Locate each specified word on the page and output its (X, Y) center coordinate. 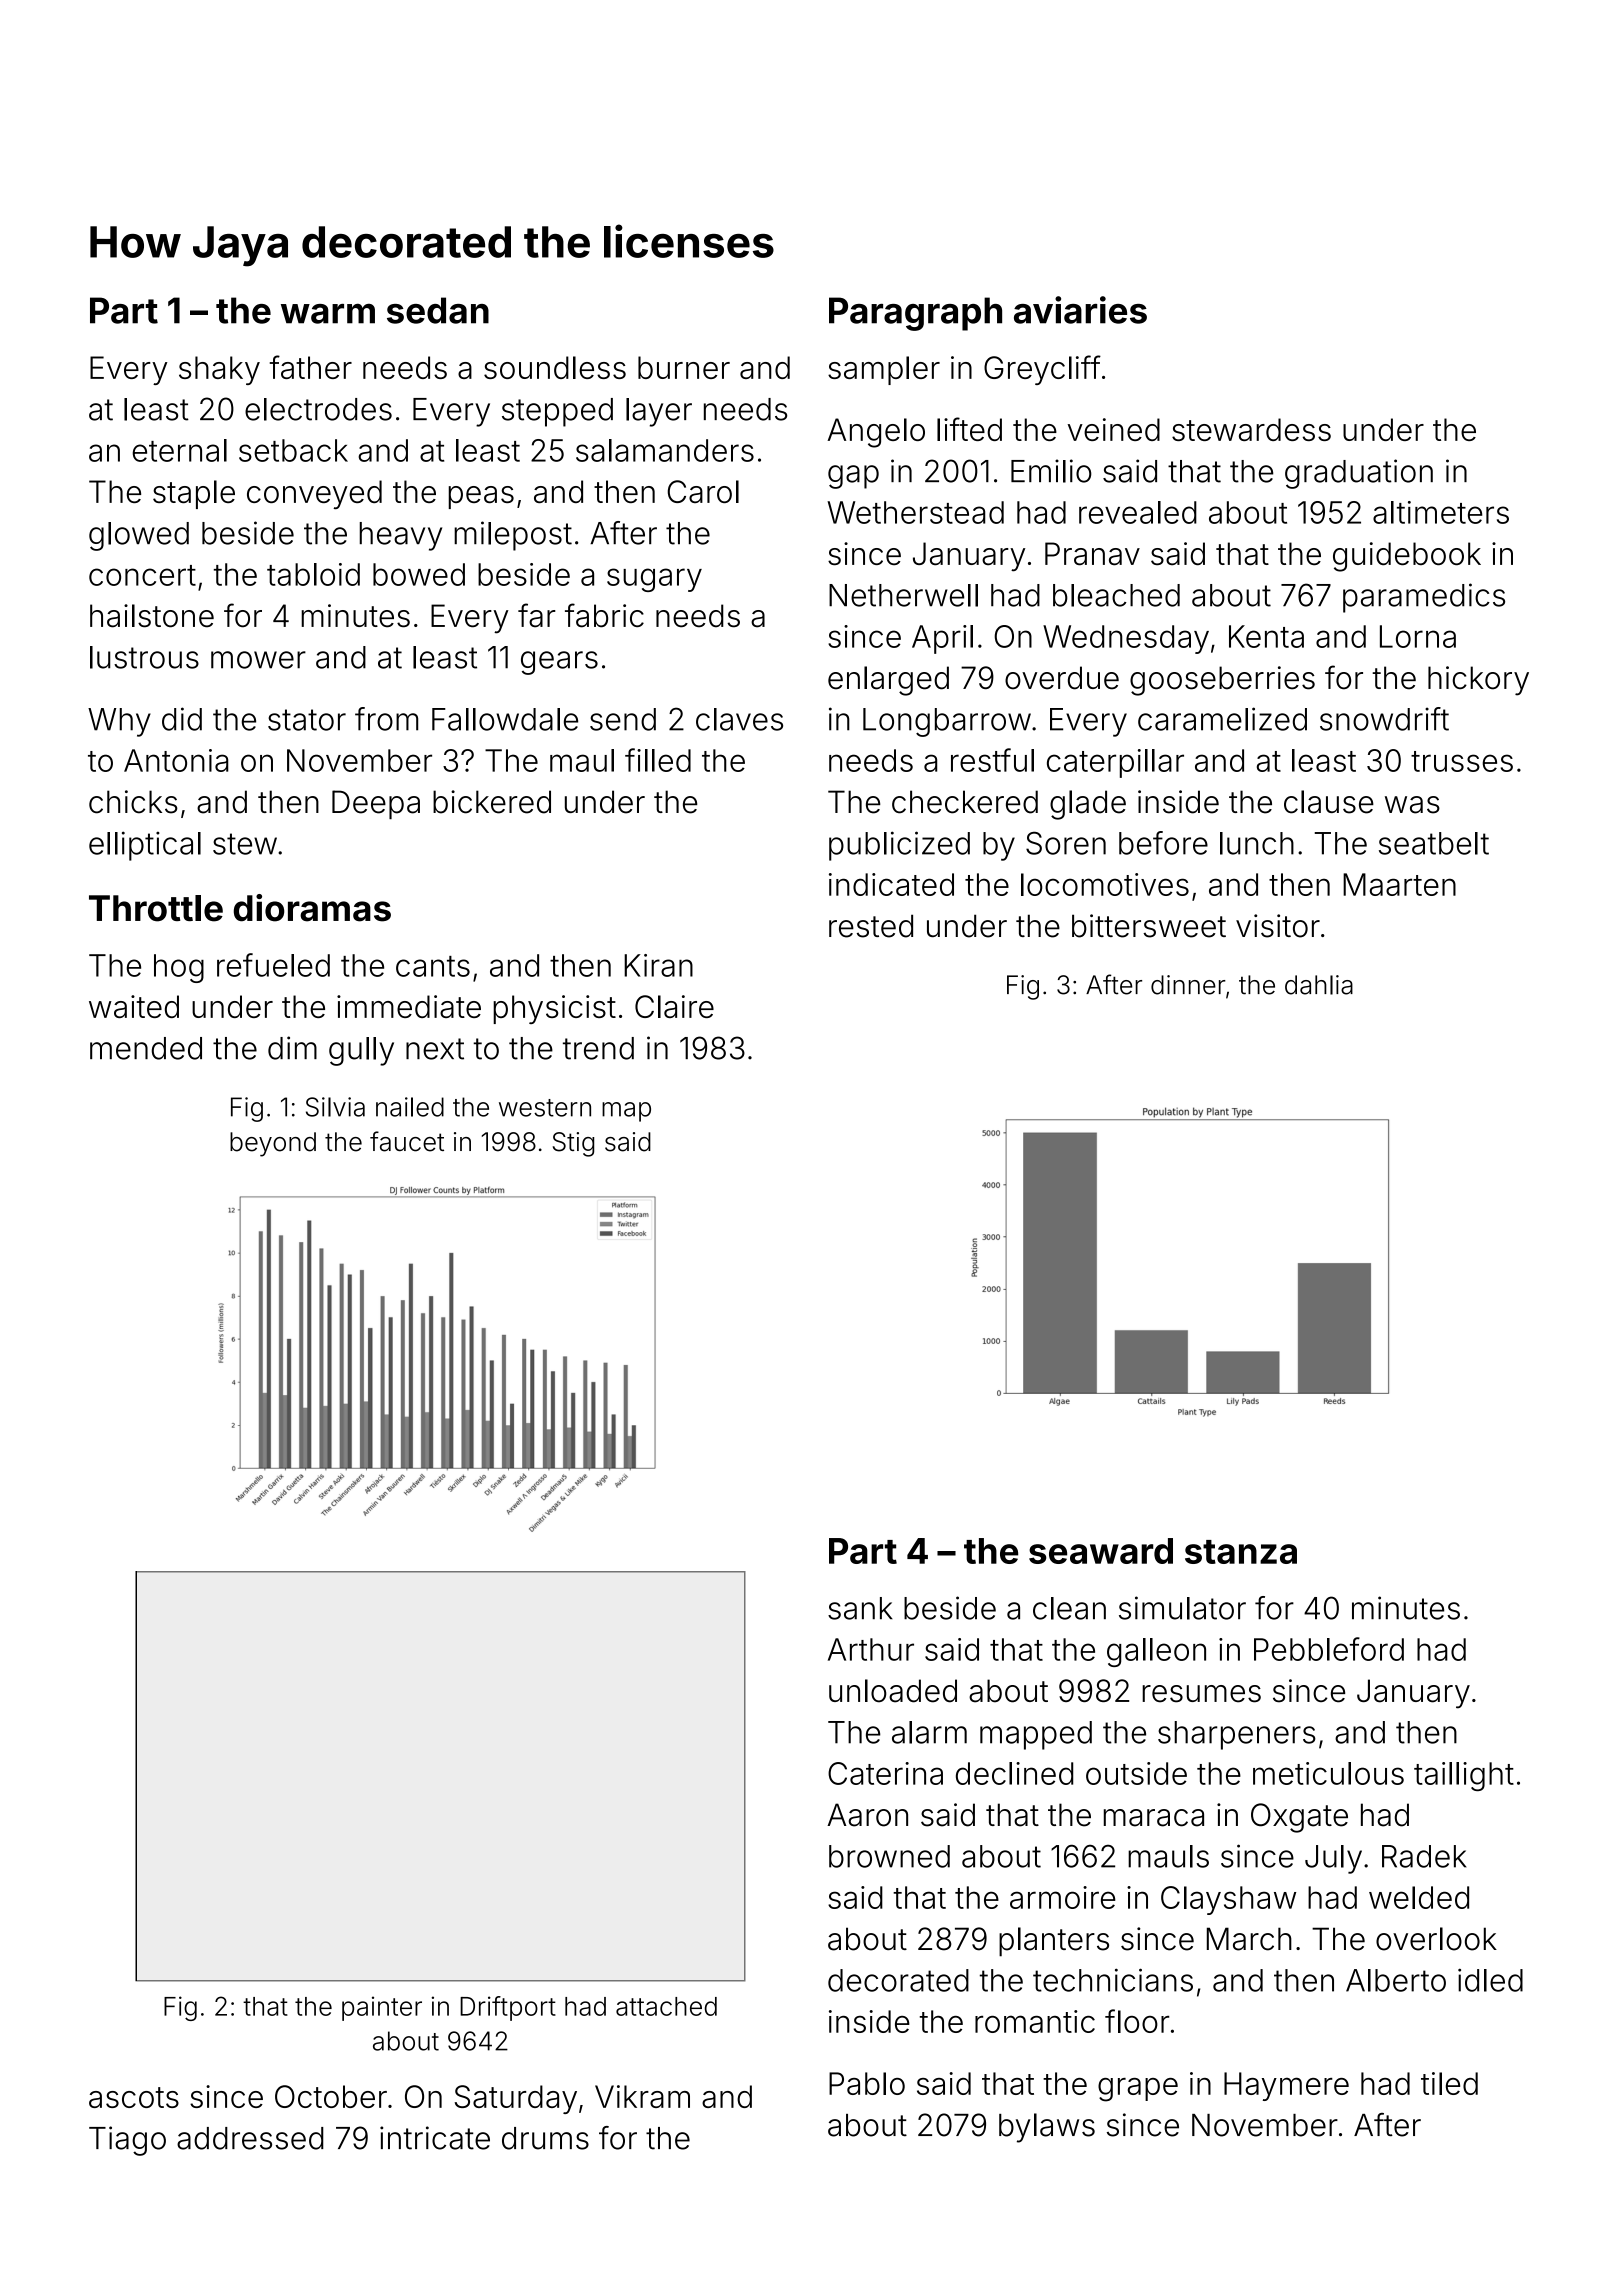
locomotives (1105, 884)
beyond (273, 1144)
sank (860, 1608)
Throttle (156, 908)
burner (684, 367)
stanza (1241, 1552)
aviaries (1080, 310)
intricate (435, 2138)
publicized (899, 846)
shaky (219, 370)
